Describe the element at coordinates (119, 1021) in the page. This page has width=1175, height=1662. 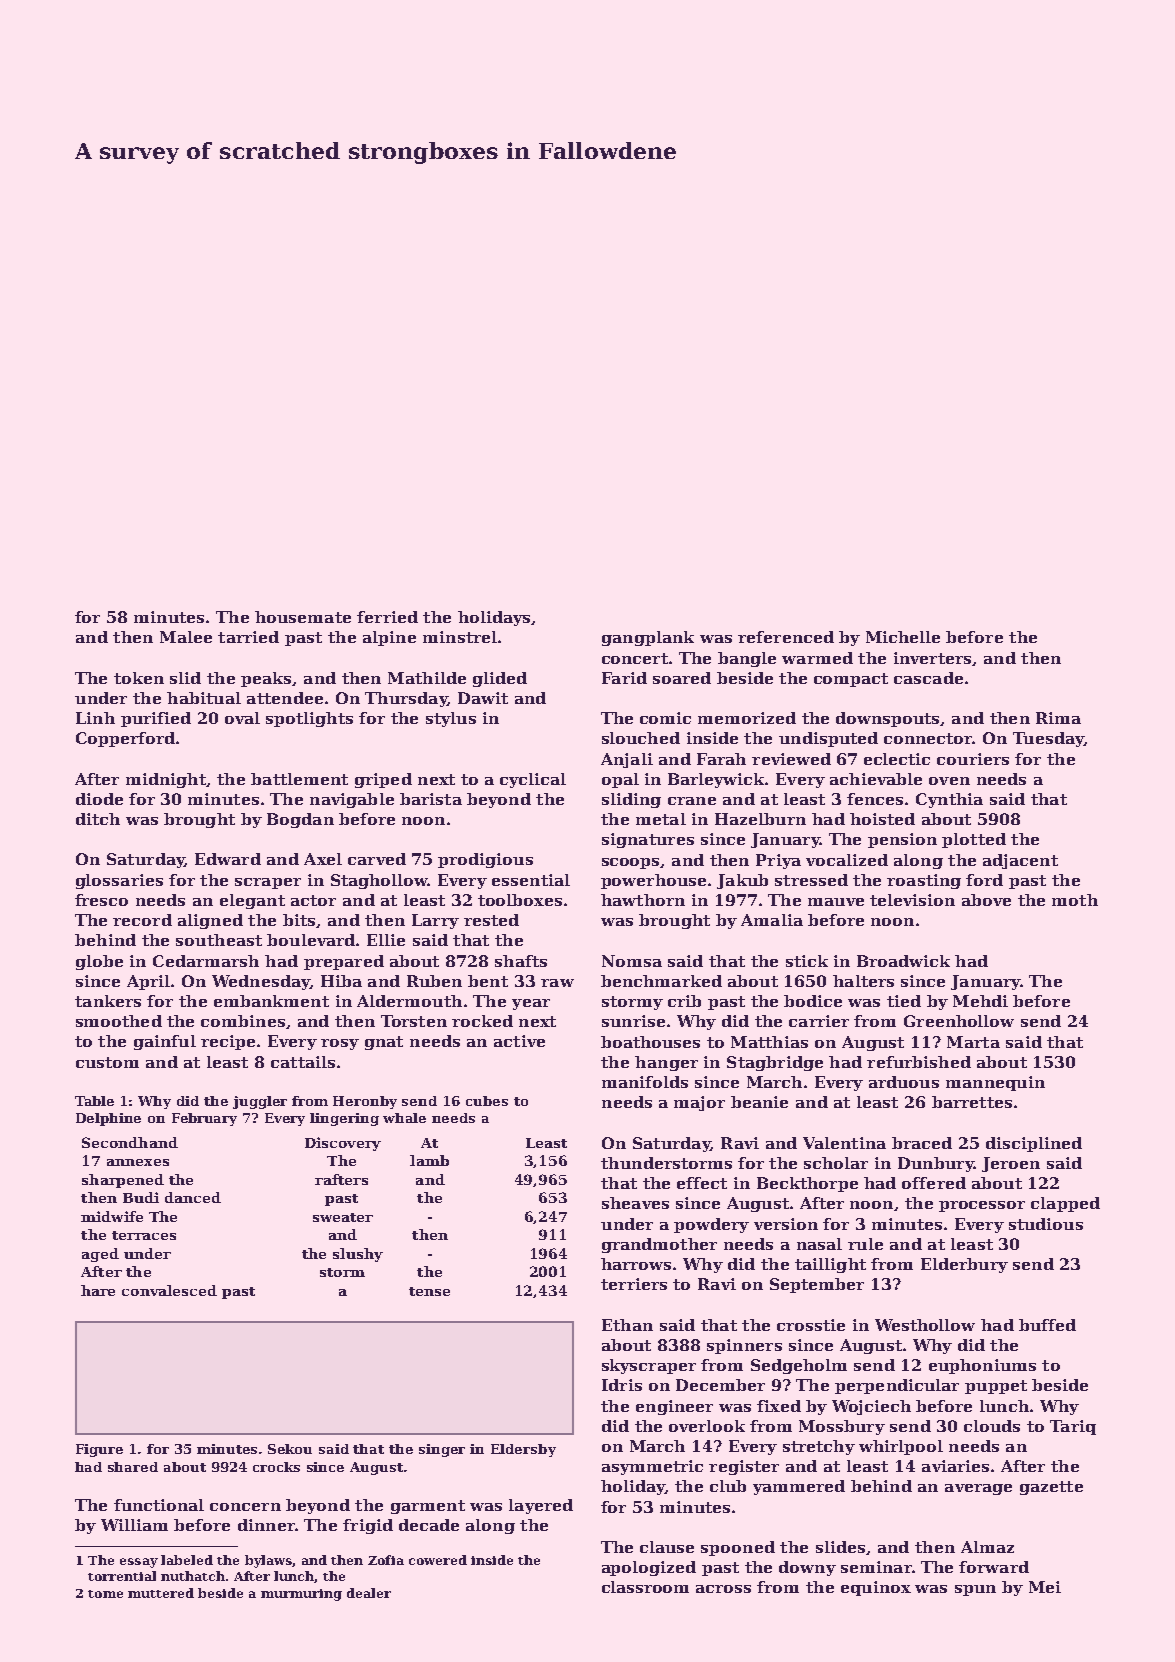
I see `smoothed` at that location.
